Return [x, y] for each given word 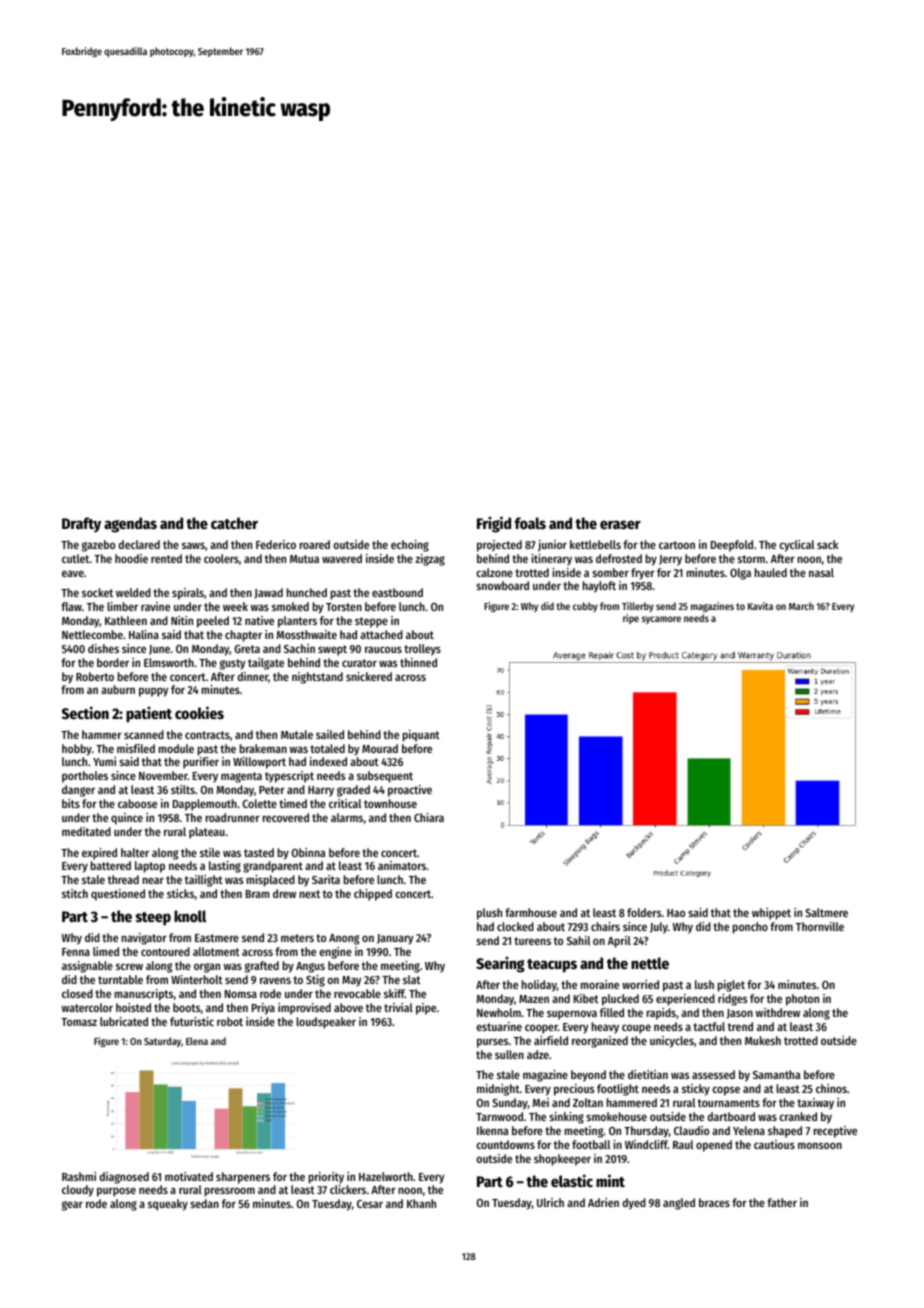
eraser [620, 524]
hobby [77, 750]
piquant [421, 736]
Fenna [76, 952]
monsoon [820, 1145]
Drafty [81, 524]
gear [72, 1206]
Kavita [760, 606]
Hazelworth [386, 1176]
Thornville [820, 926]
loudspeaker [326, 1023]
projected [499, 546]
